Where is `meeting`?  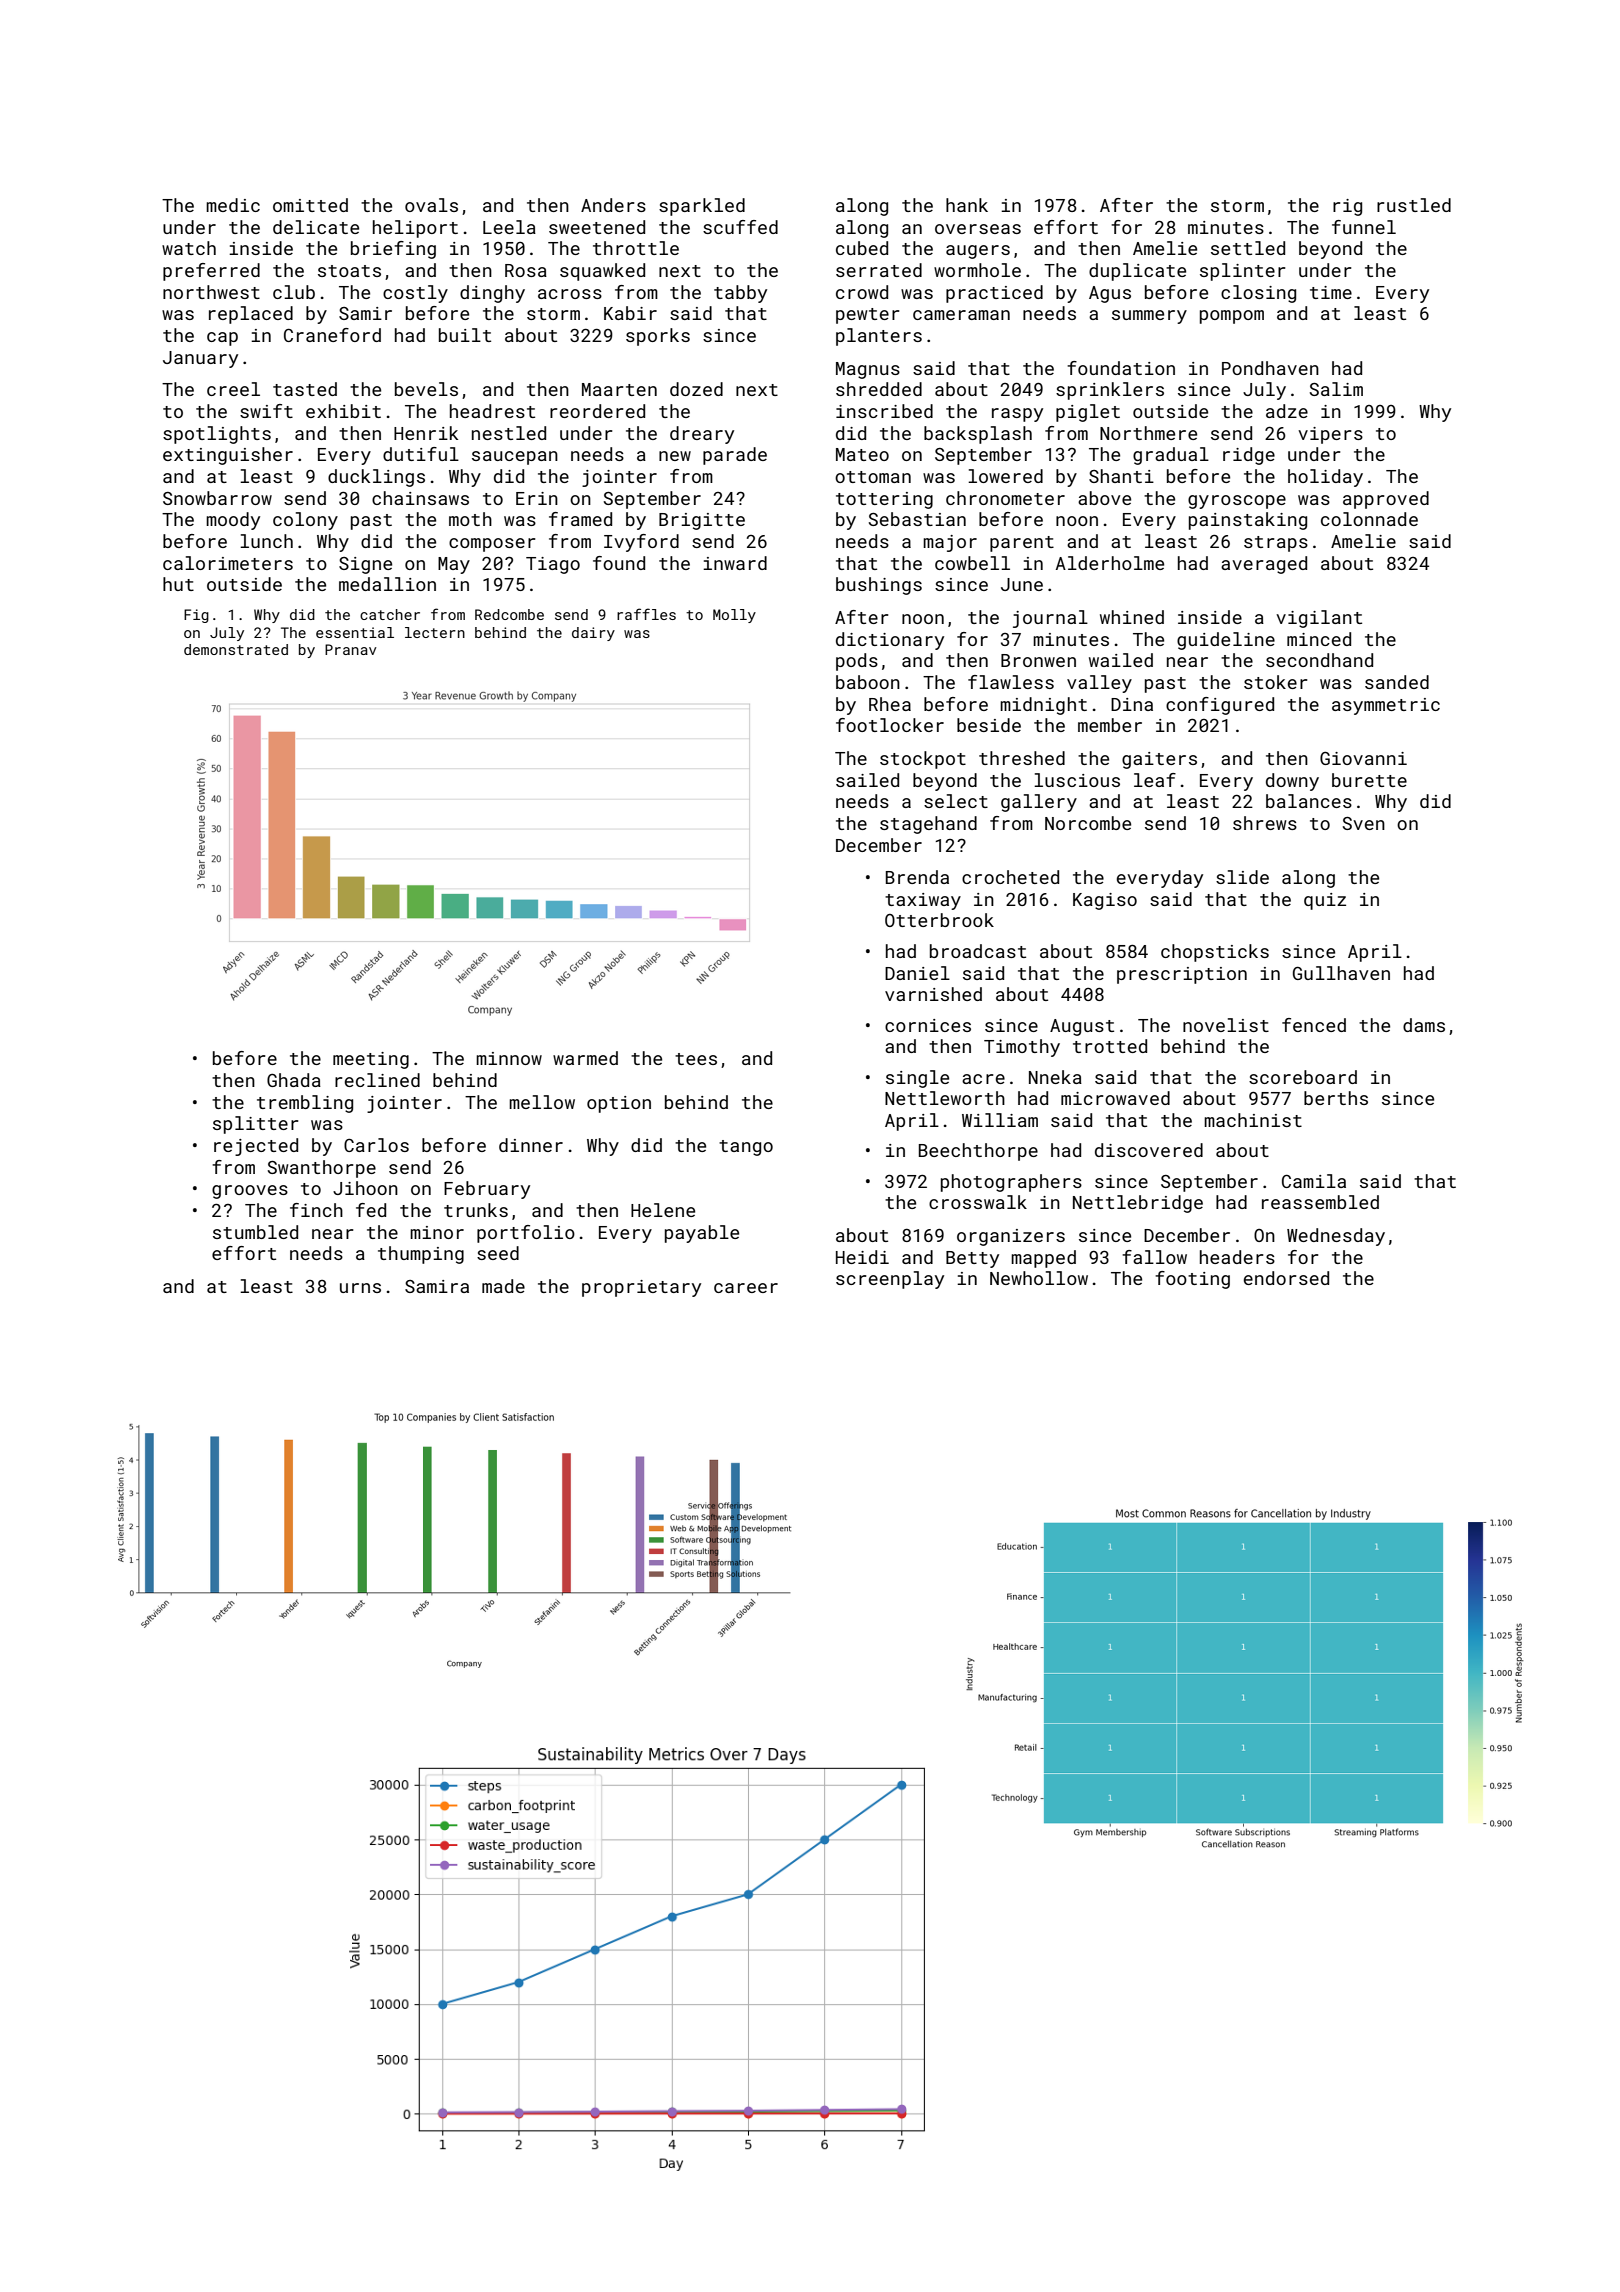 meeting is located at coordinates (371, 1060).
